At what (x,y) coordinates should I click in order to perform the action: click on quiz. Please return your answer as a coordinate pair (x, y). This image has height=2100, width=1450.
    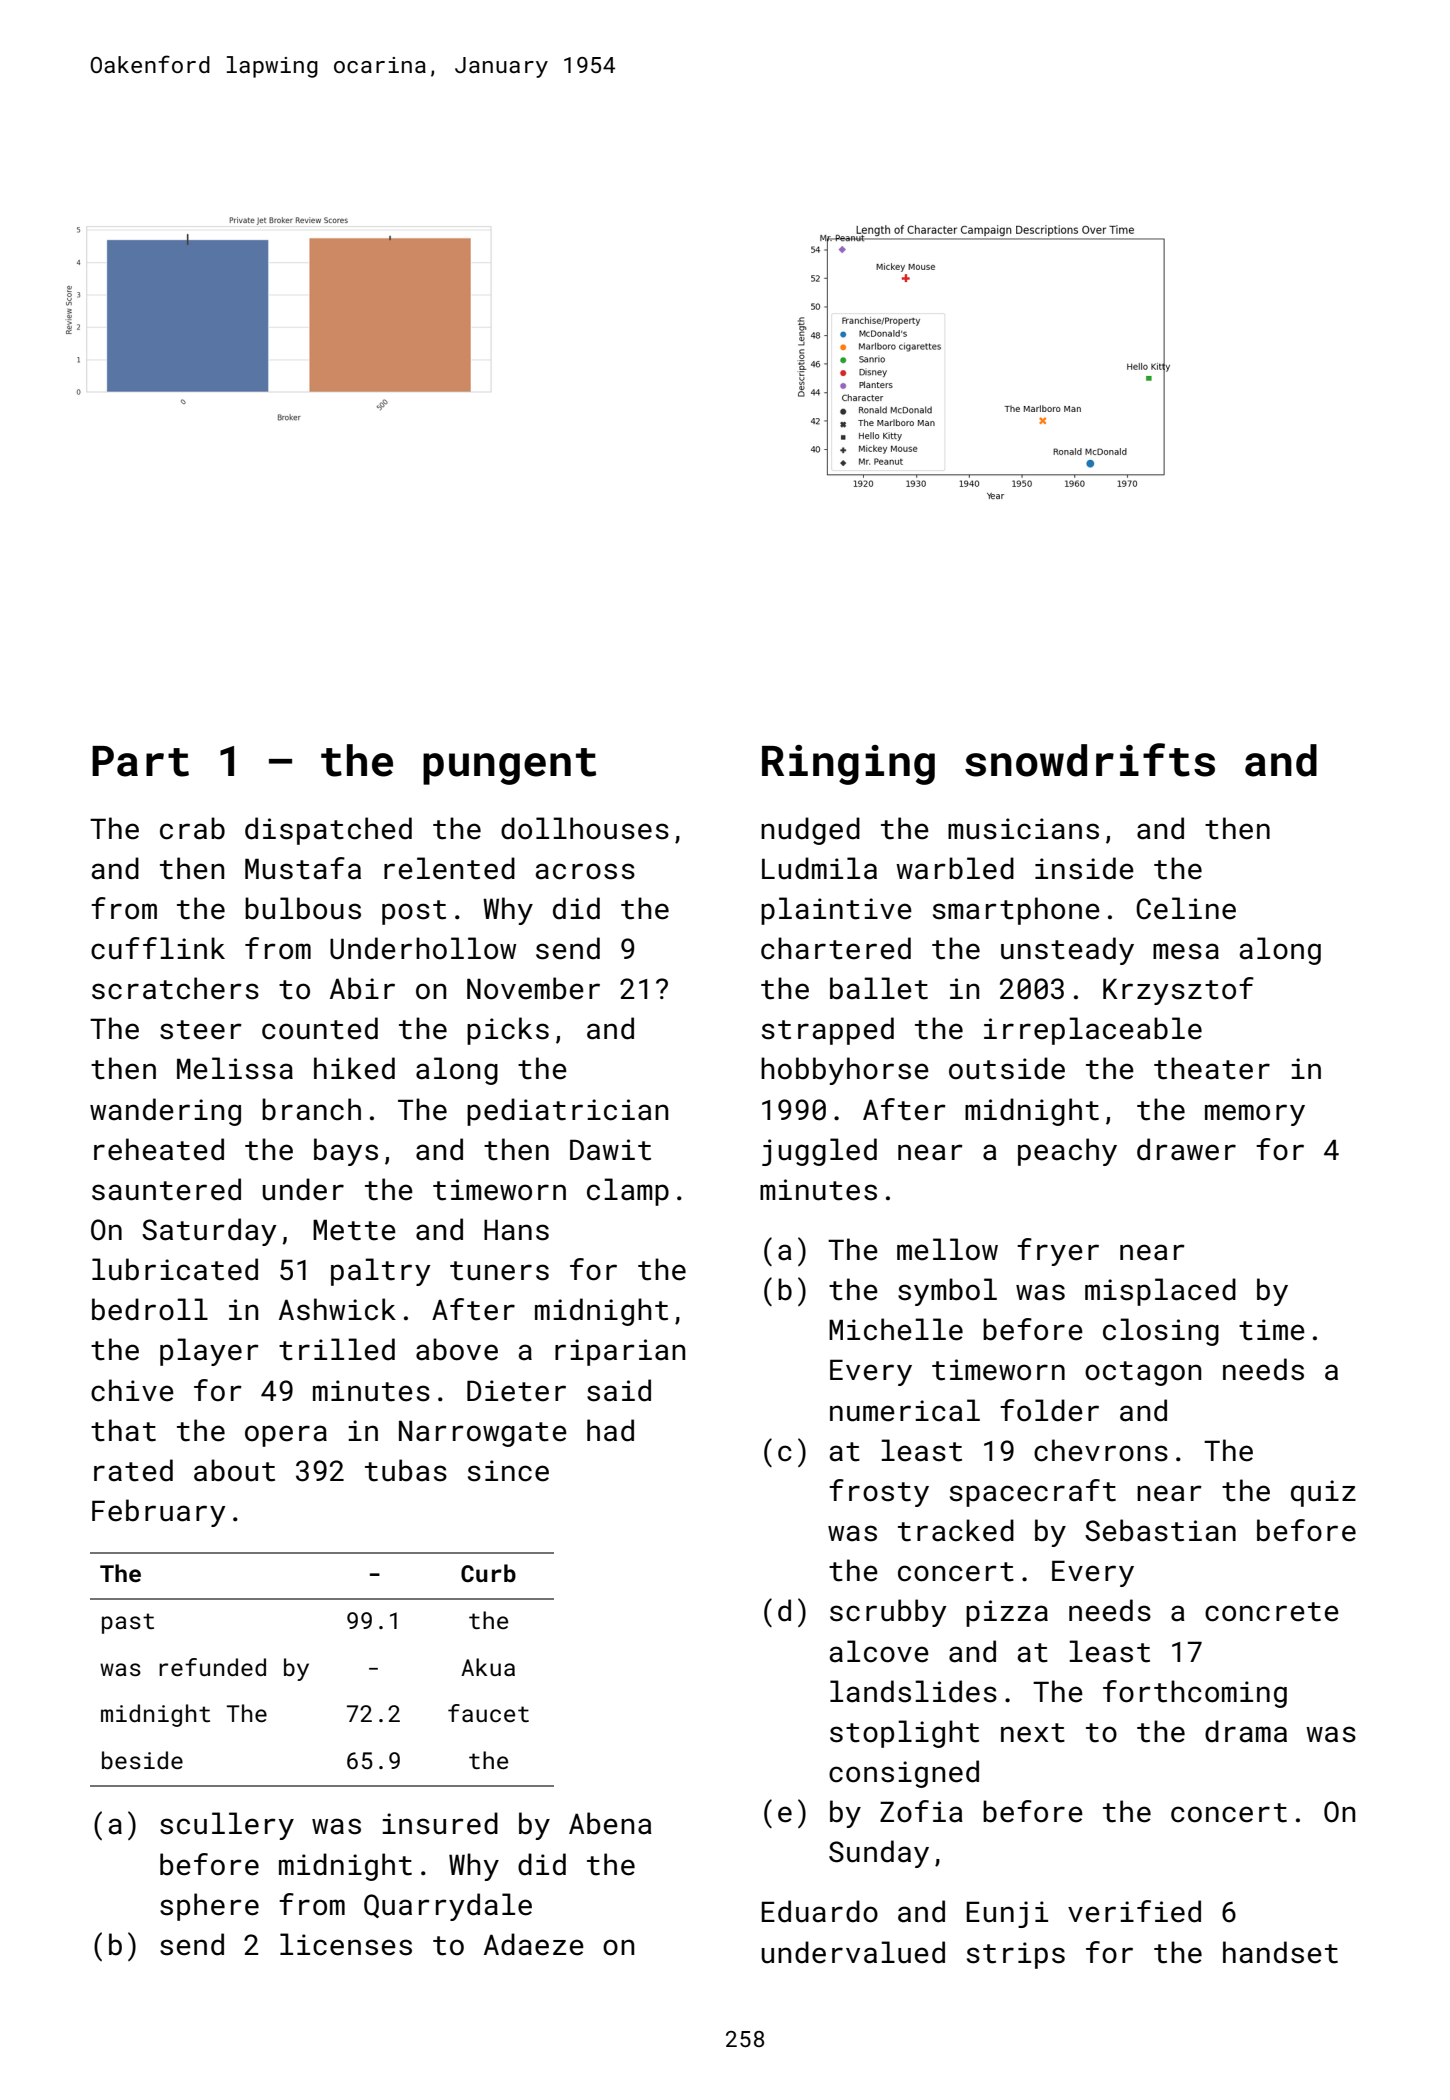
    Looking at the image, I should click on (1323, 1493).
